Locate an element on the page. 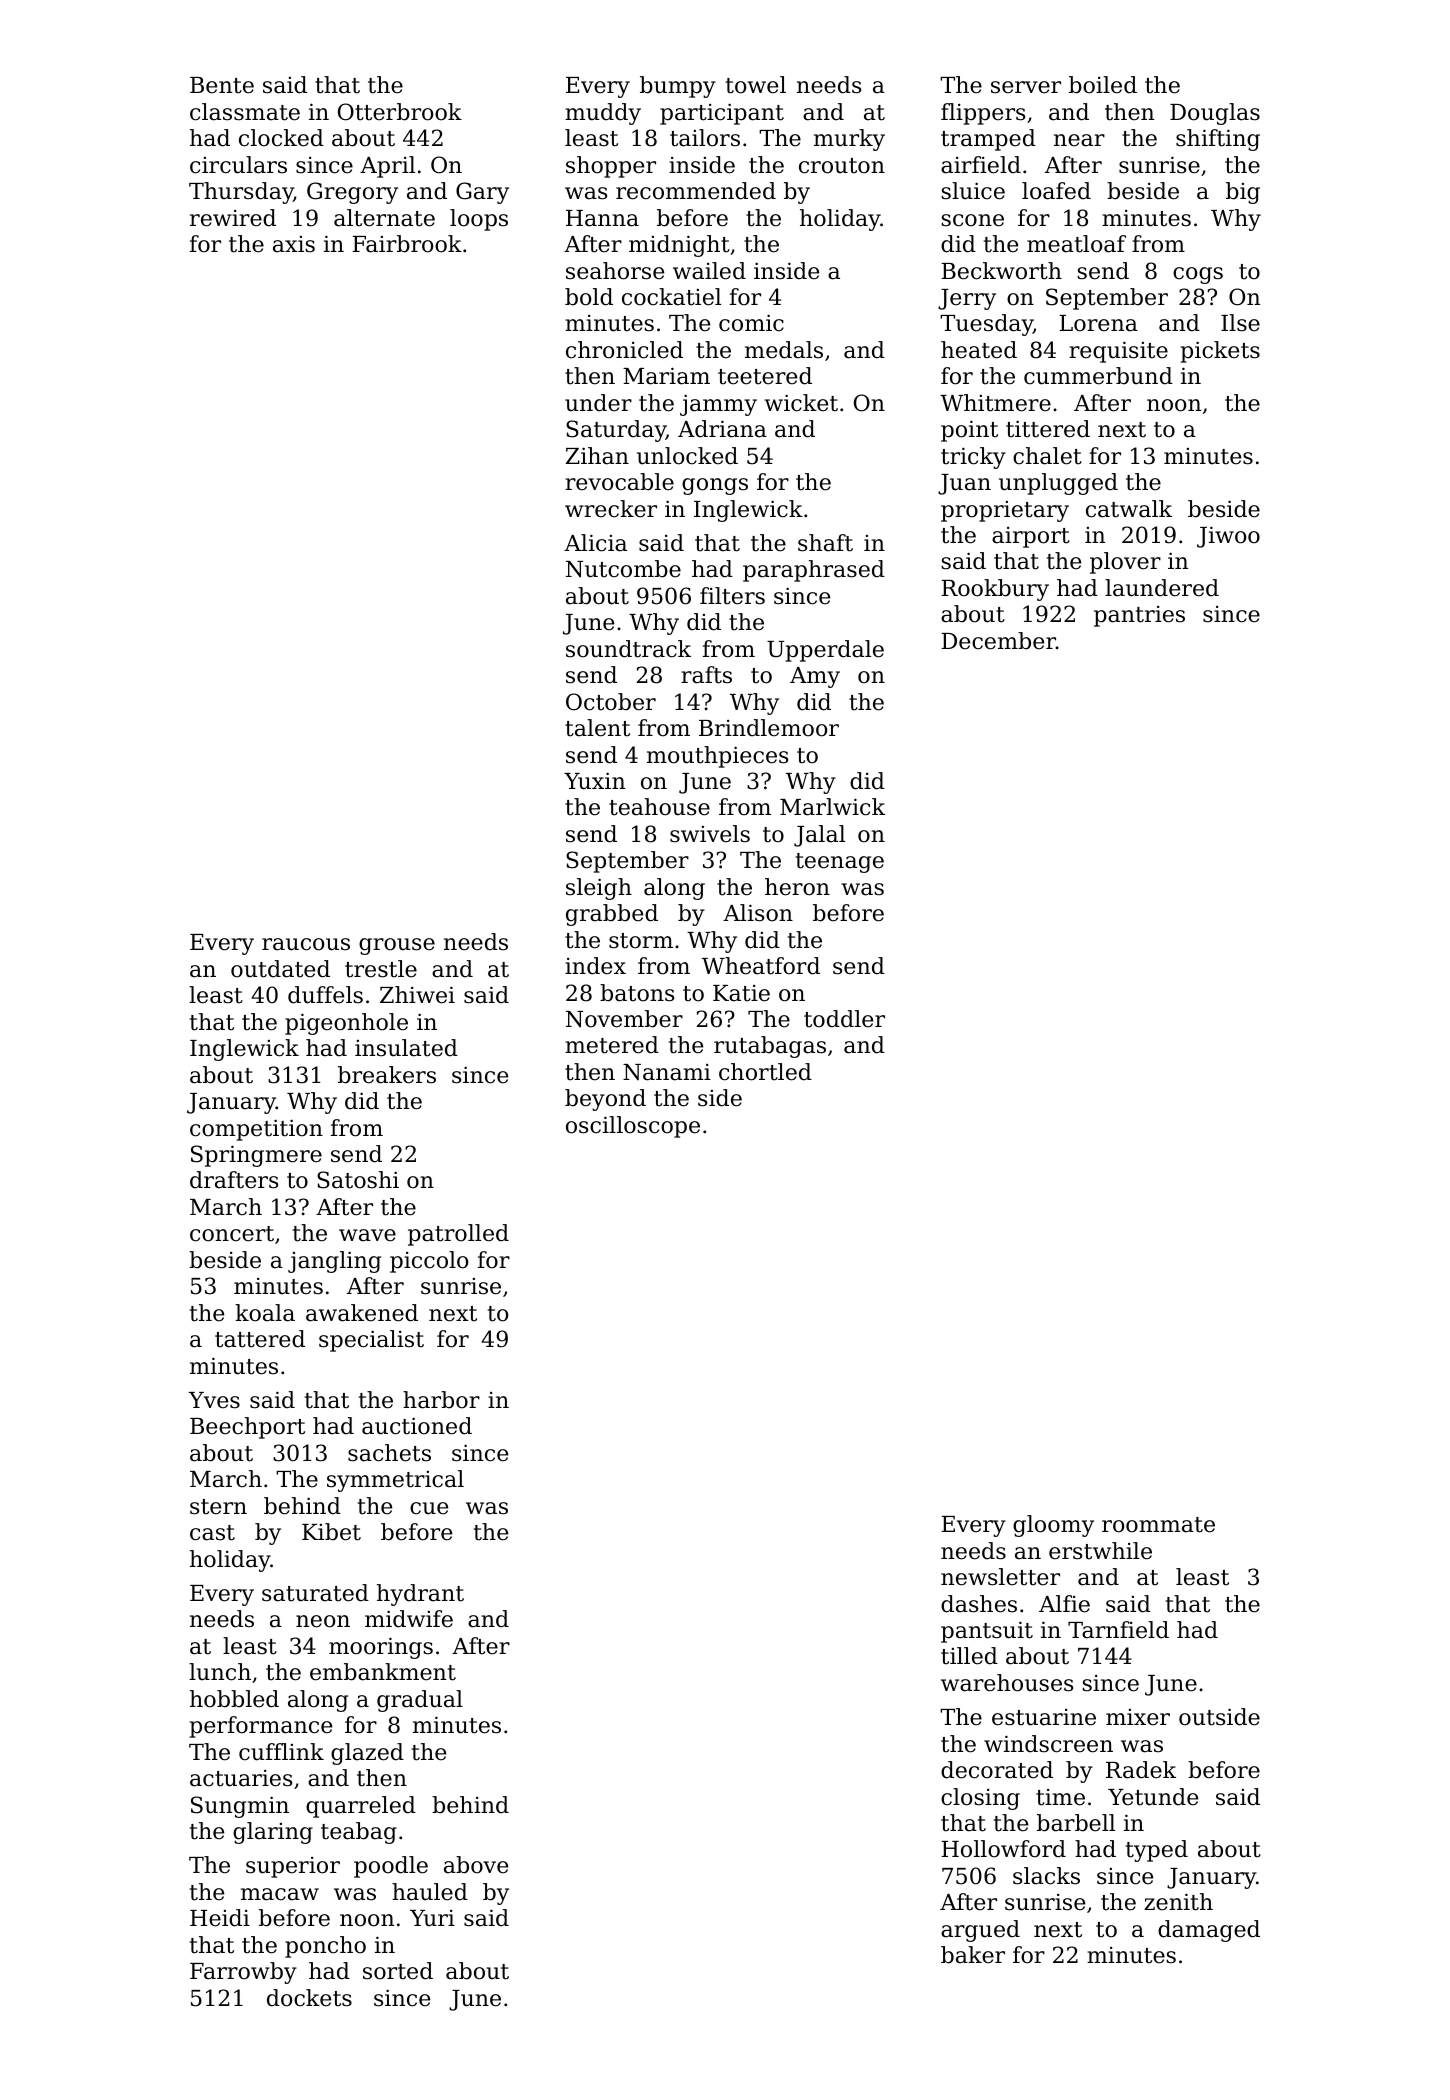  server is located at coordinates (1026, 87).
